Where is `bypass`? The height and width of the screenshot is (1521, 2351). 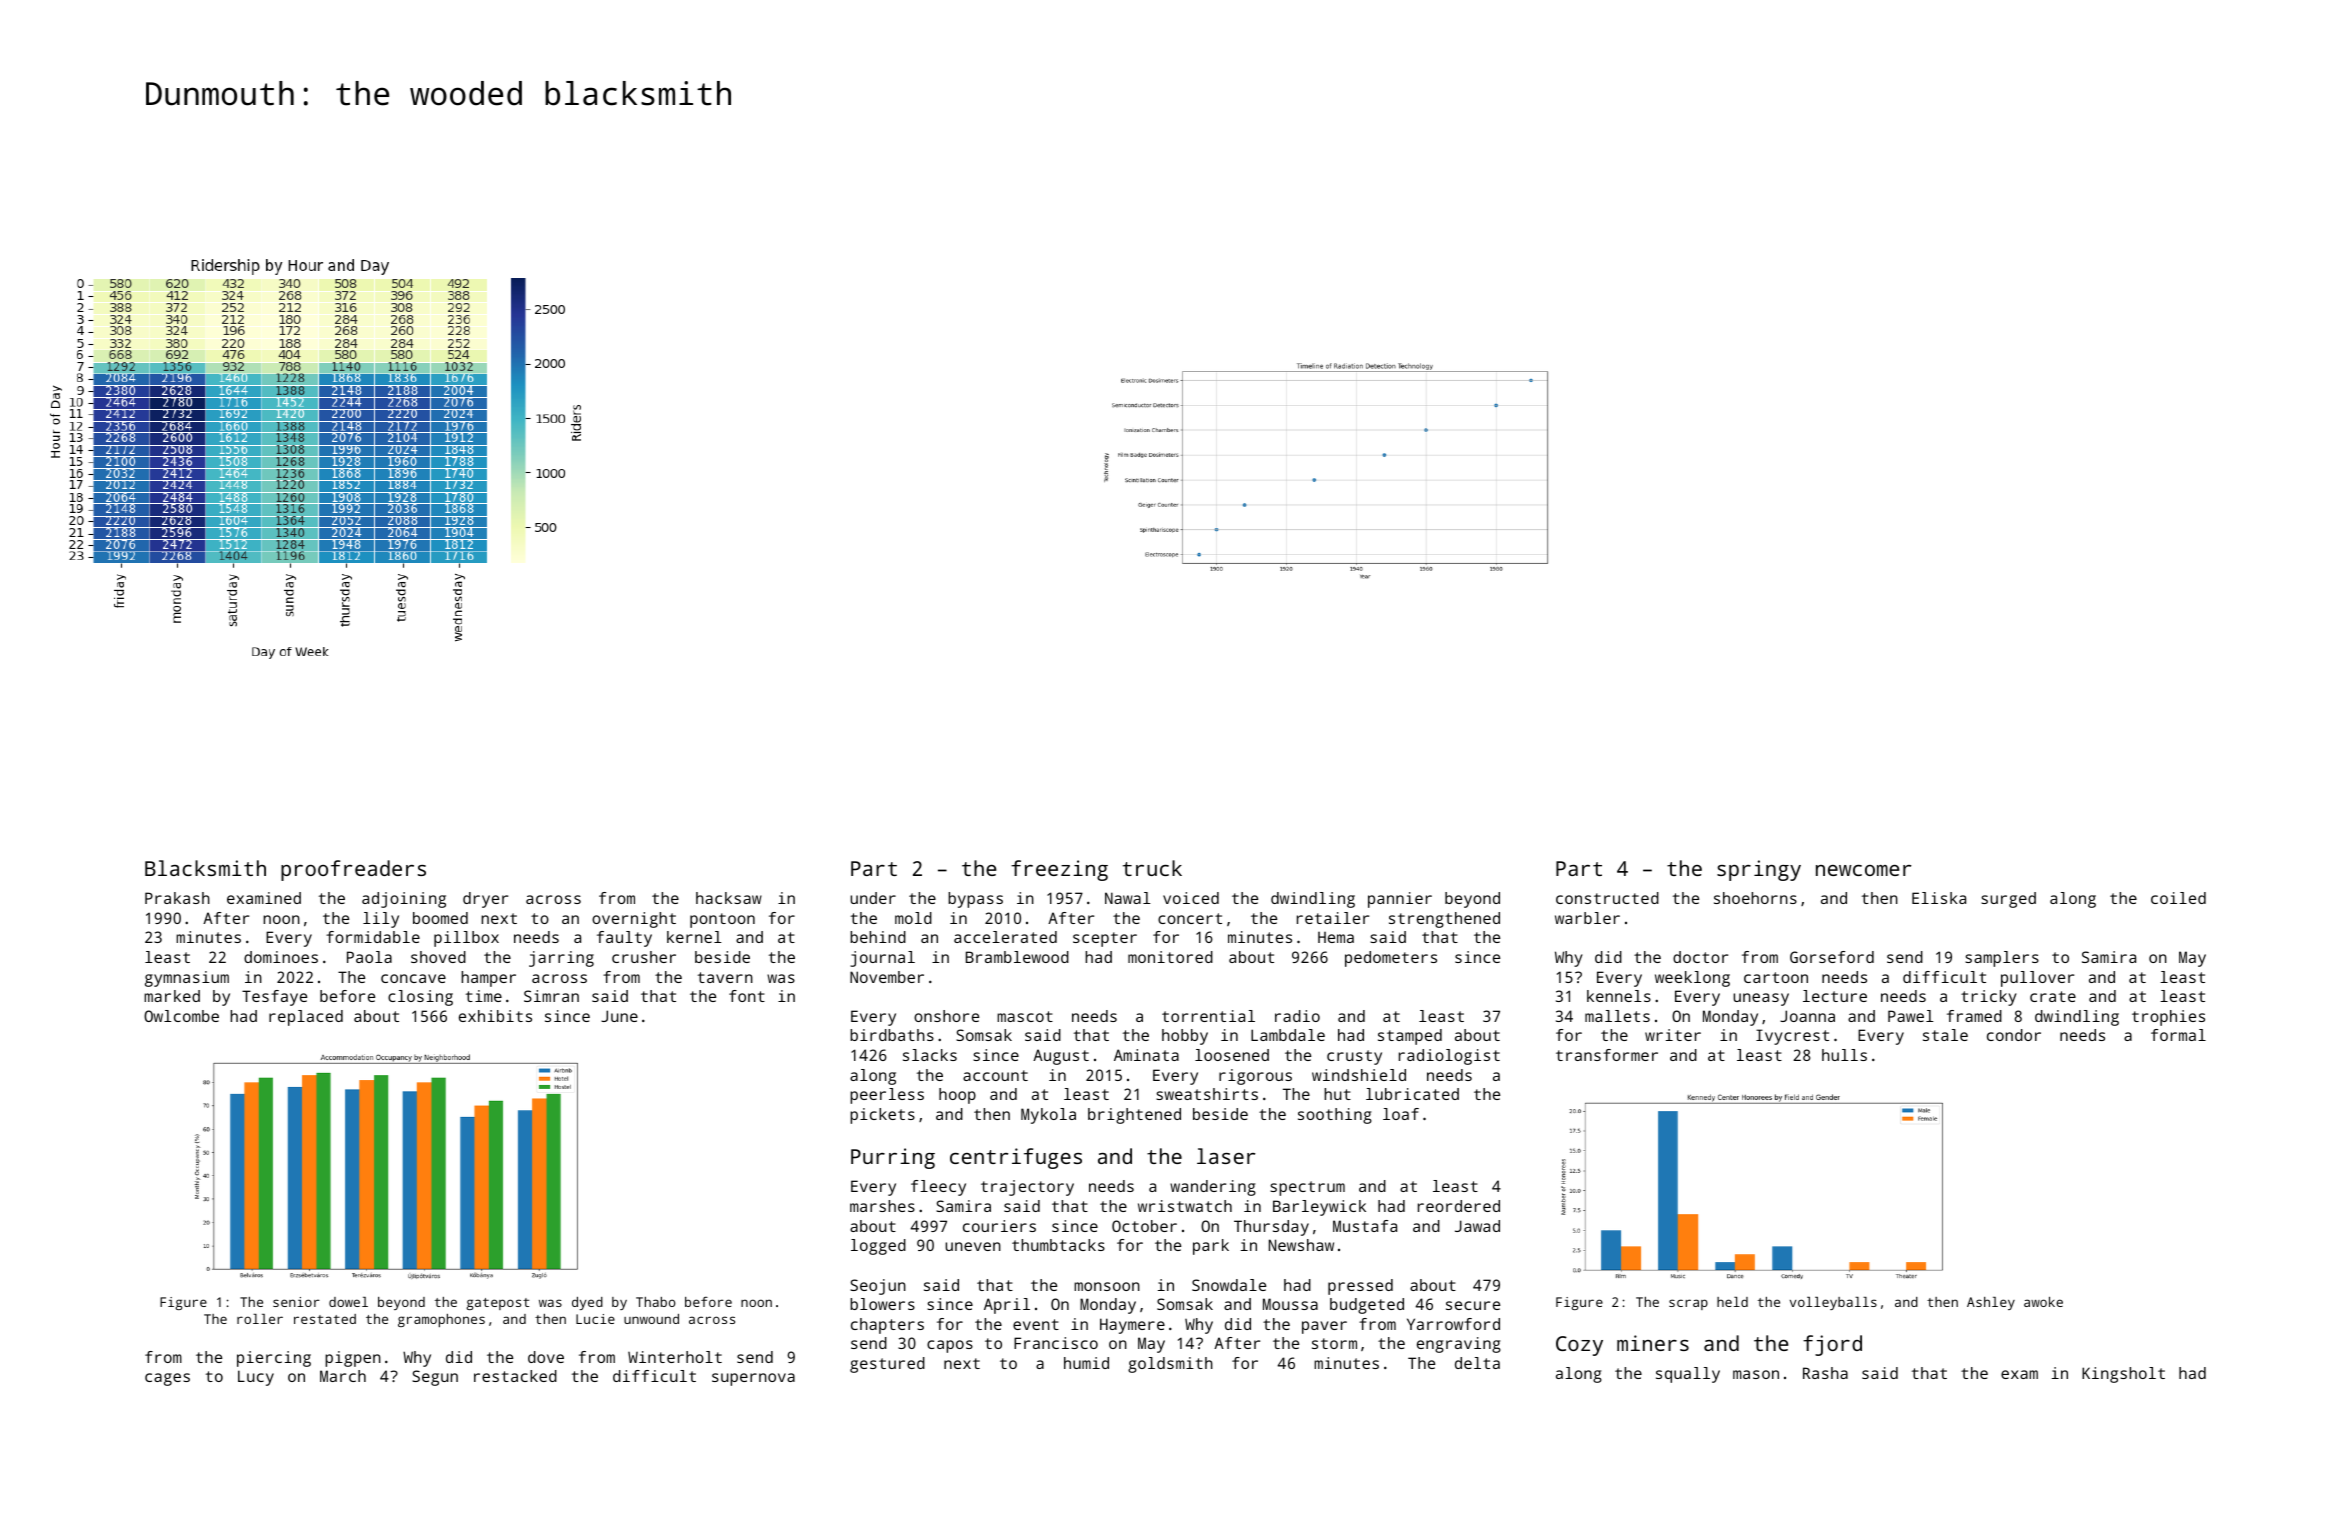
bypass is located at coordinates (975, 900).
